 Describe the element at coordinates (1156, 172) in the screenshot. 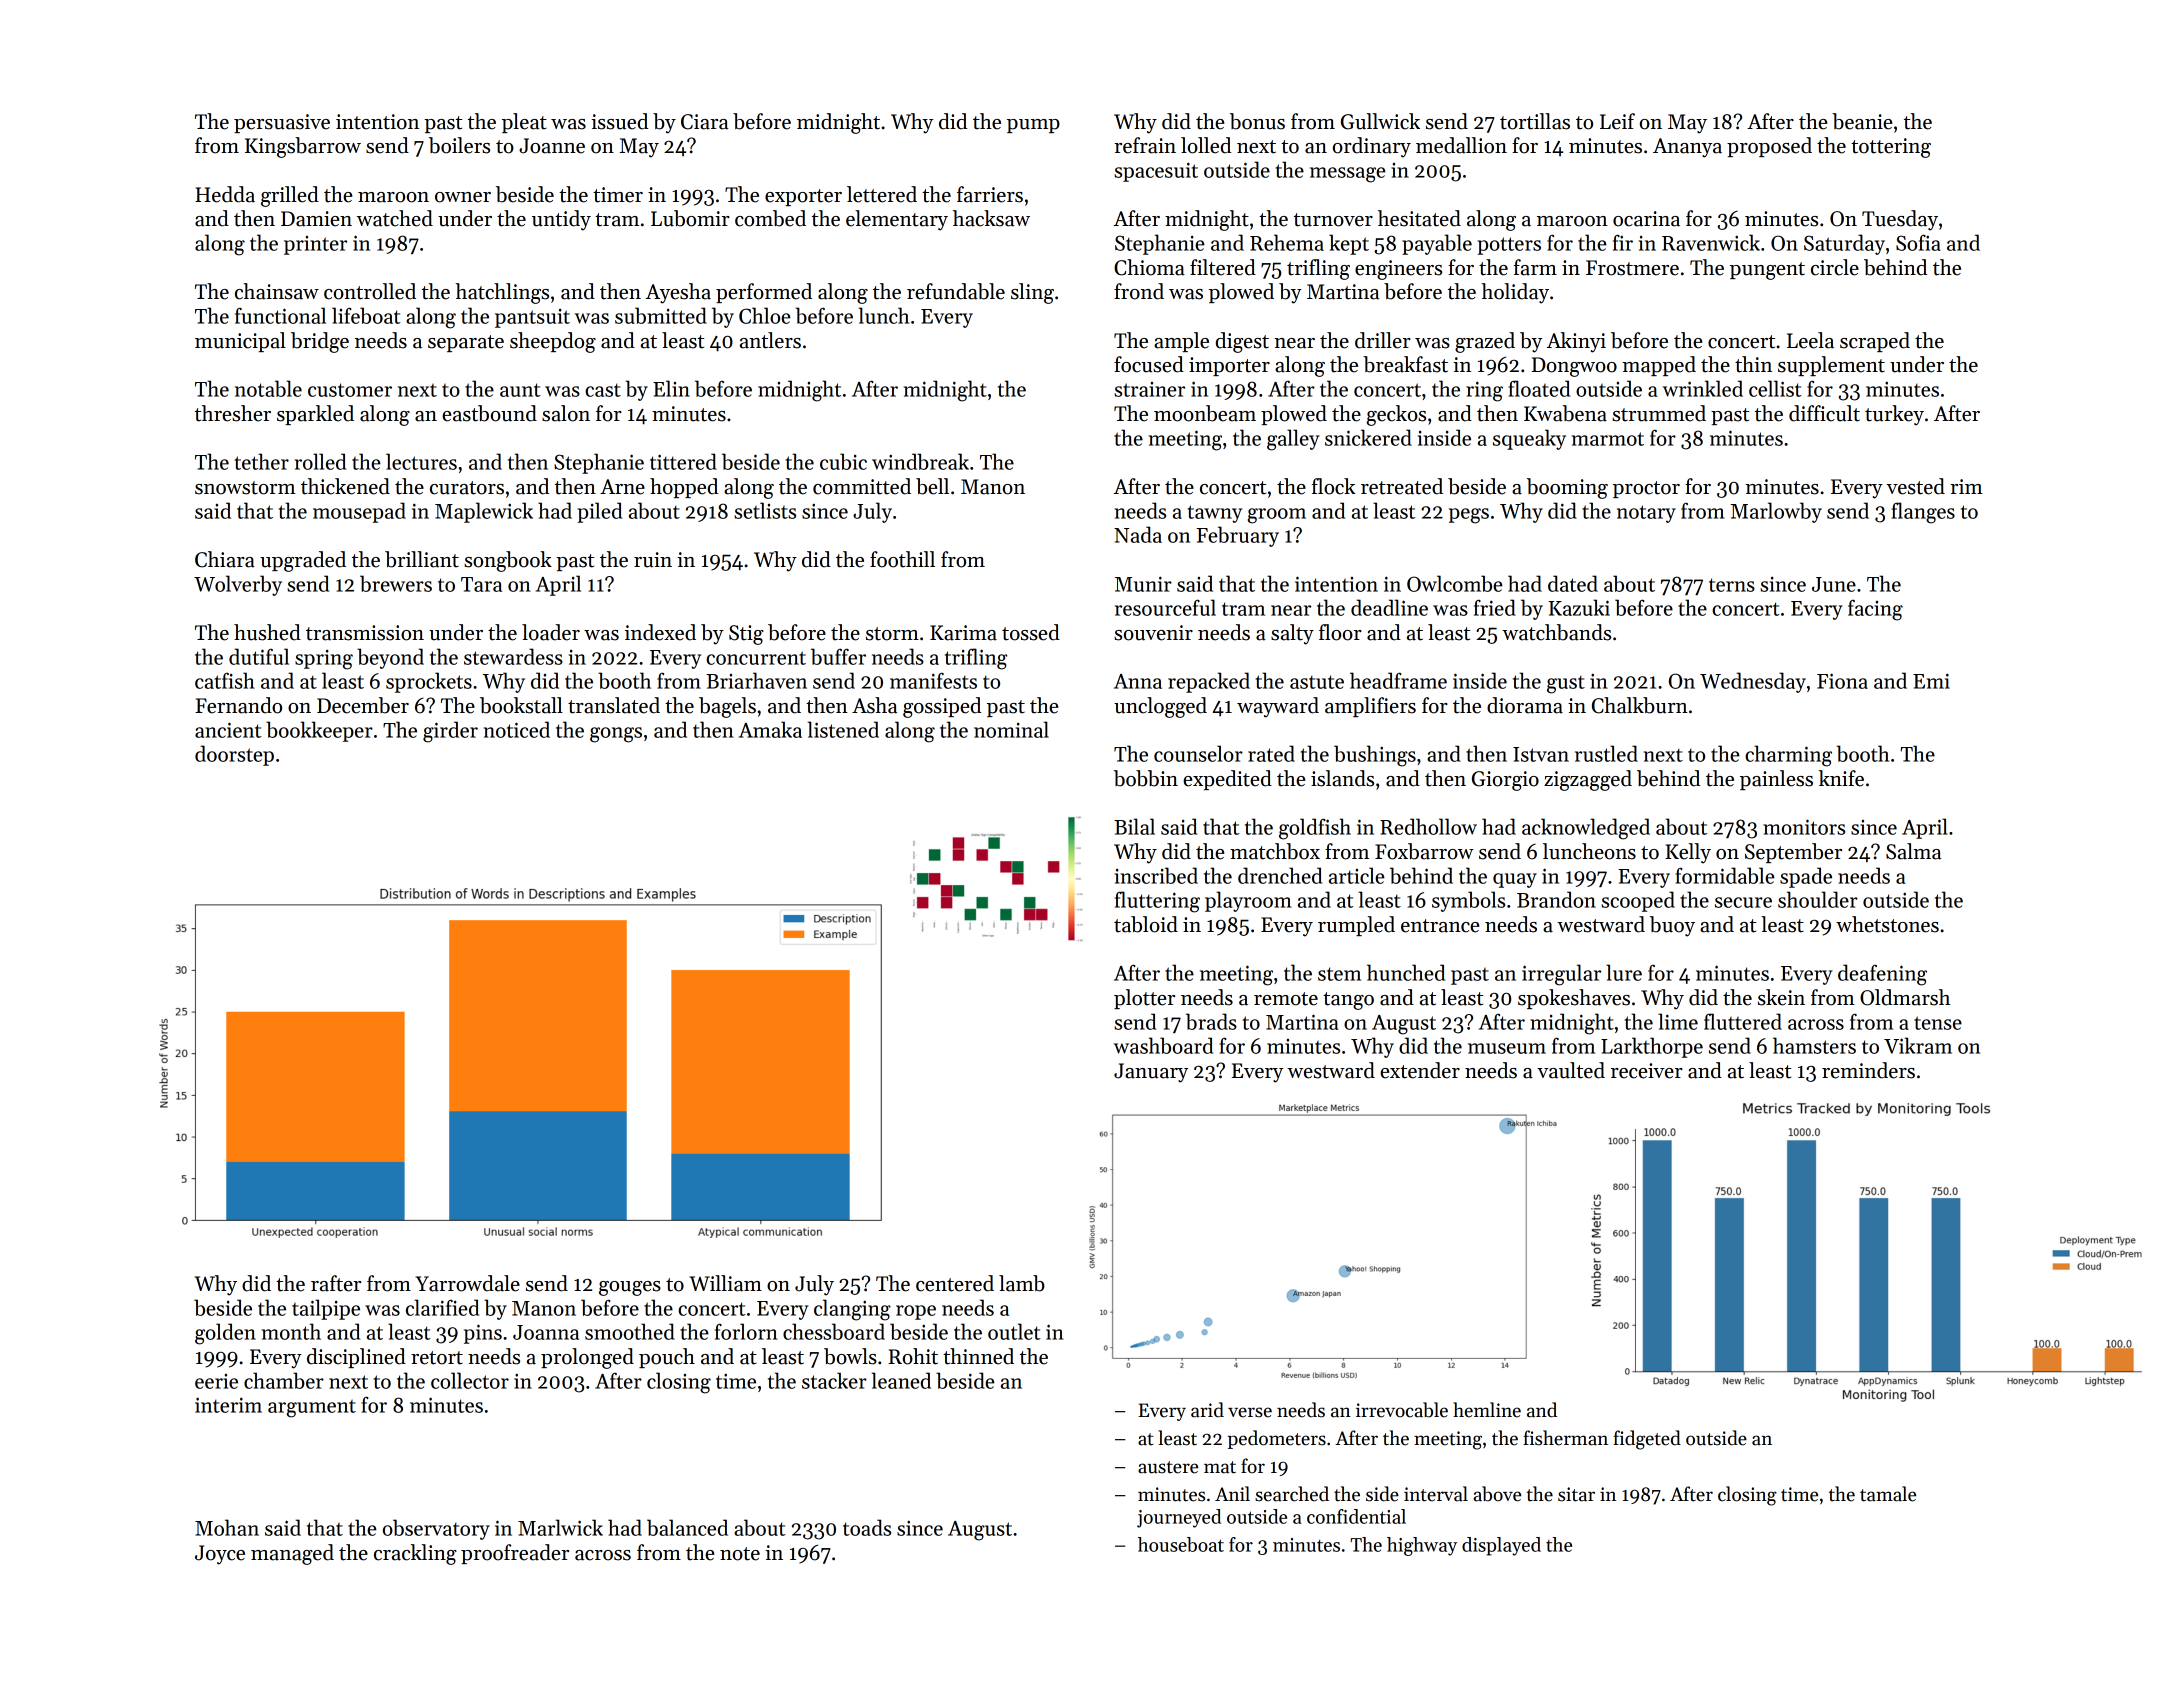

I see `spacesuit` at that location.
